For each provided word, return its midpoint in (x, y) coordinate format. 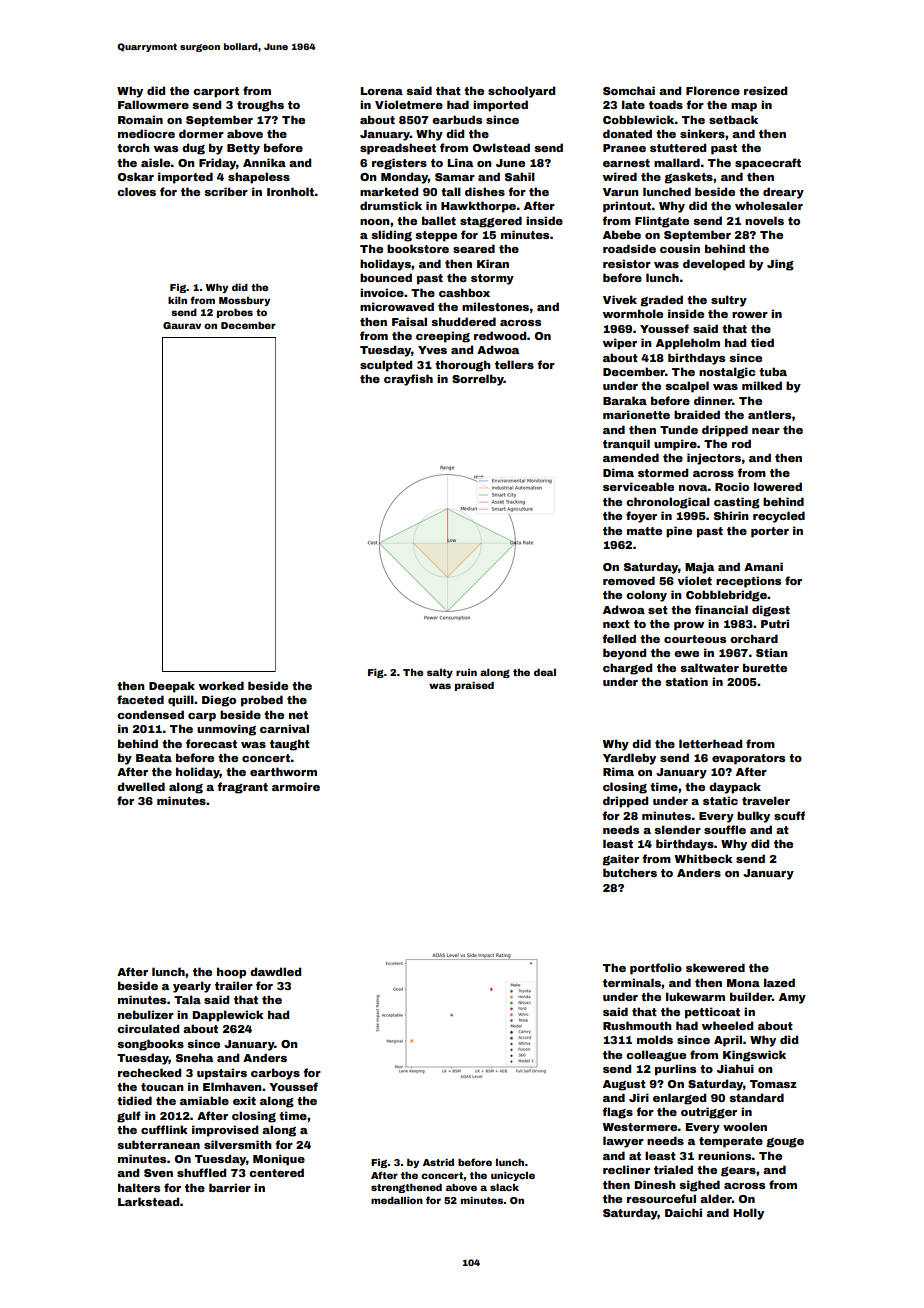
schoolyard (521, 92)
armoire (296, 786)
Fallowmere (153, 104)
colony (646, 596)
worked (221, 685)
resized (765, 90)
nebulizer (146, 1014)
